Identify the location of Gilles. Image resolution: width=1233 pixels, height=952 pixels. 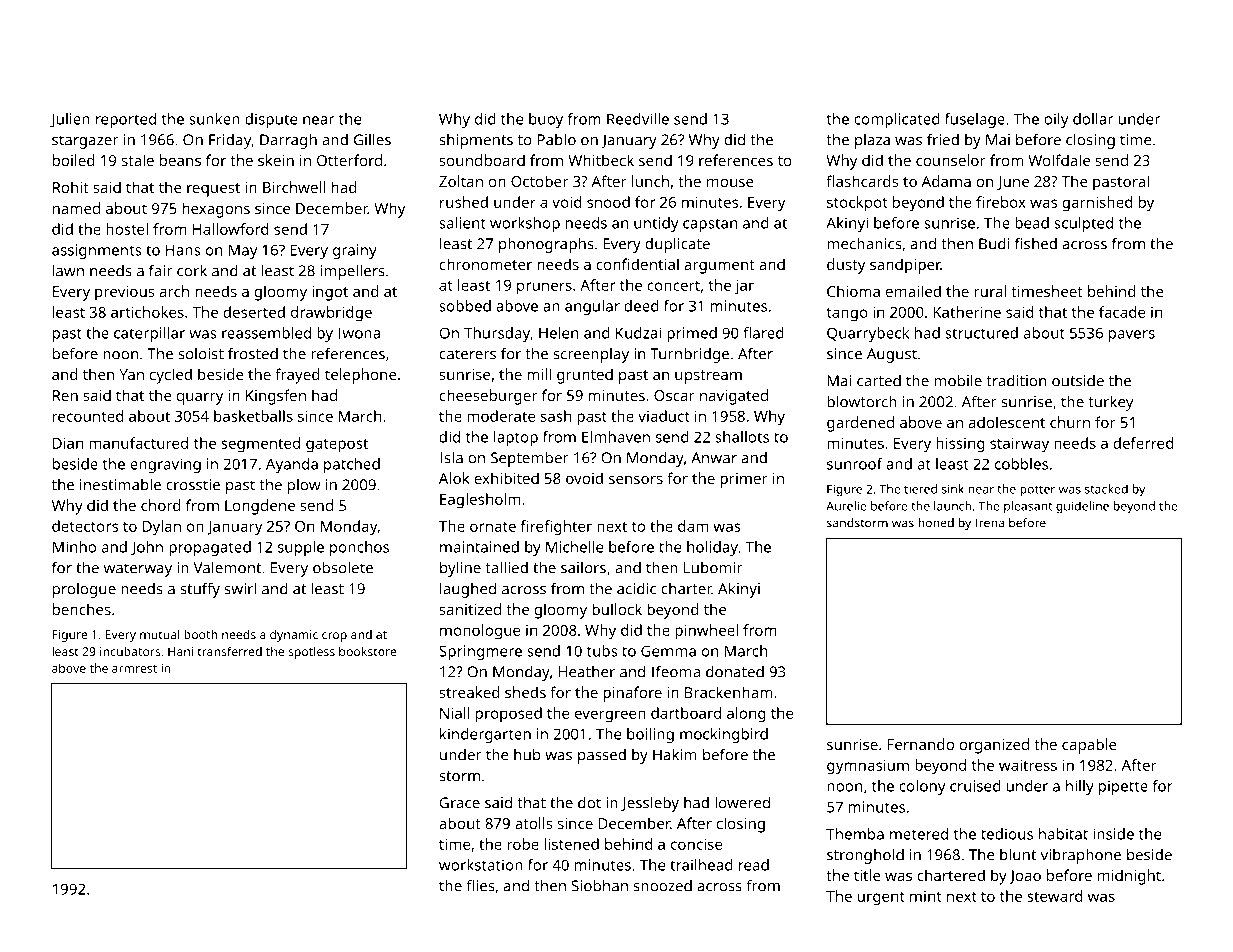
(372, 139).
